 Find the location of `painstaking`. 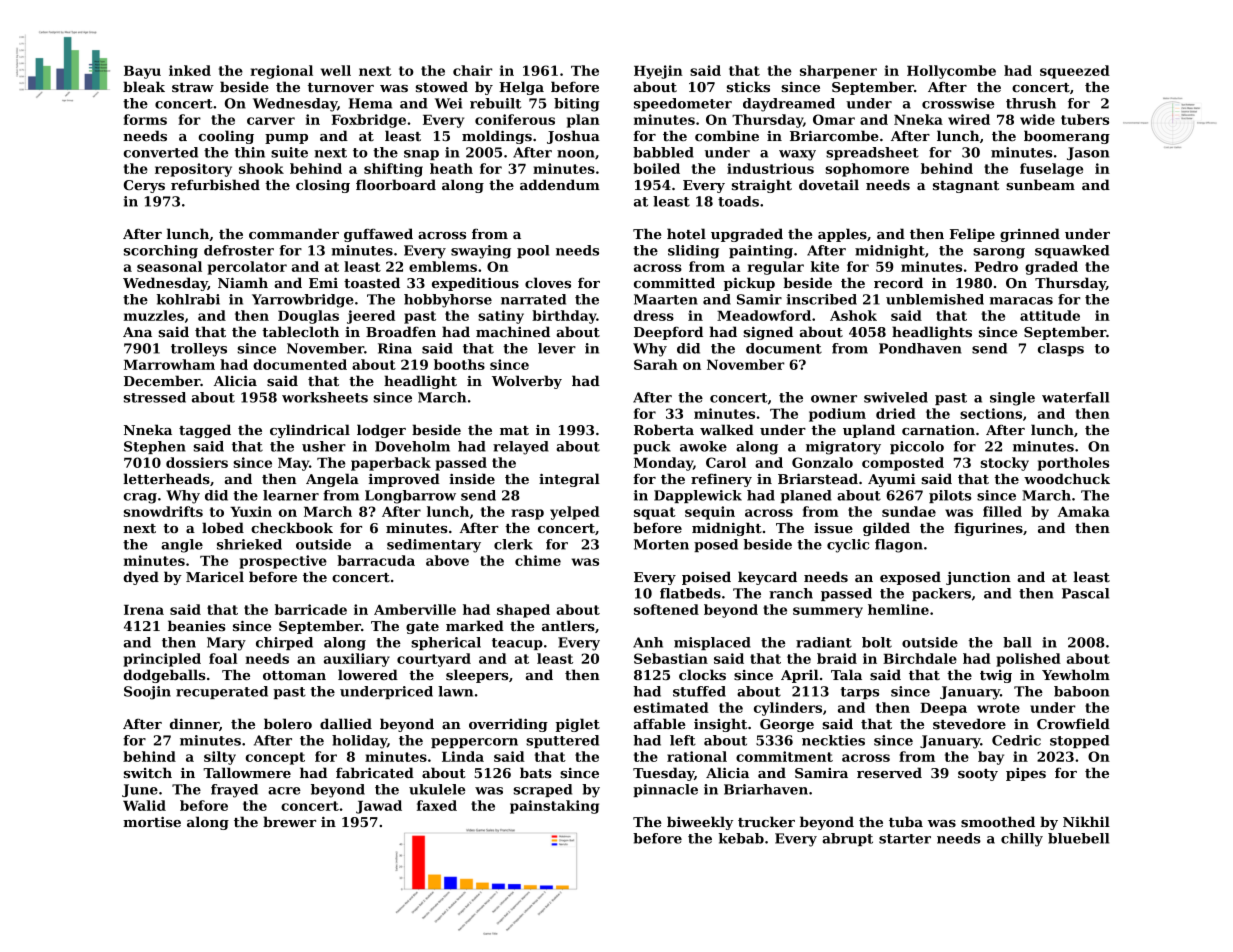

painstaking is located at coordinates (554, 807).
